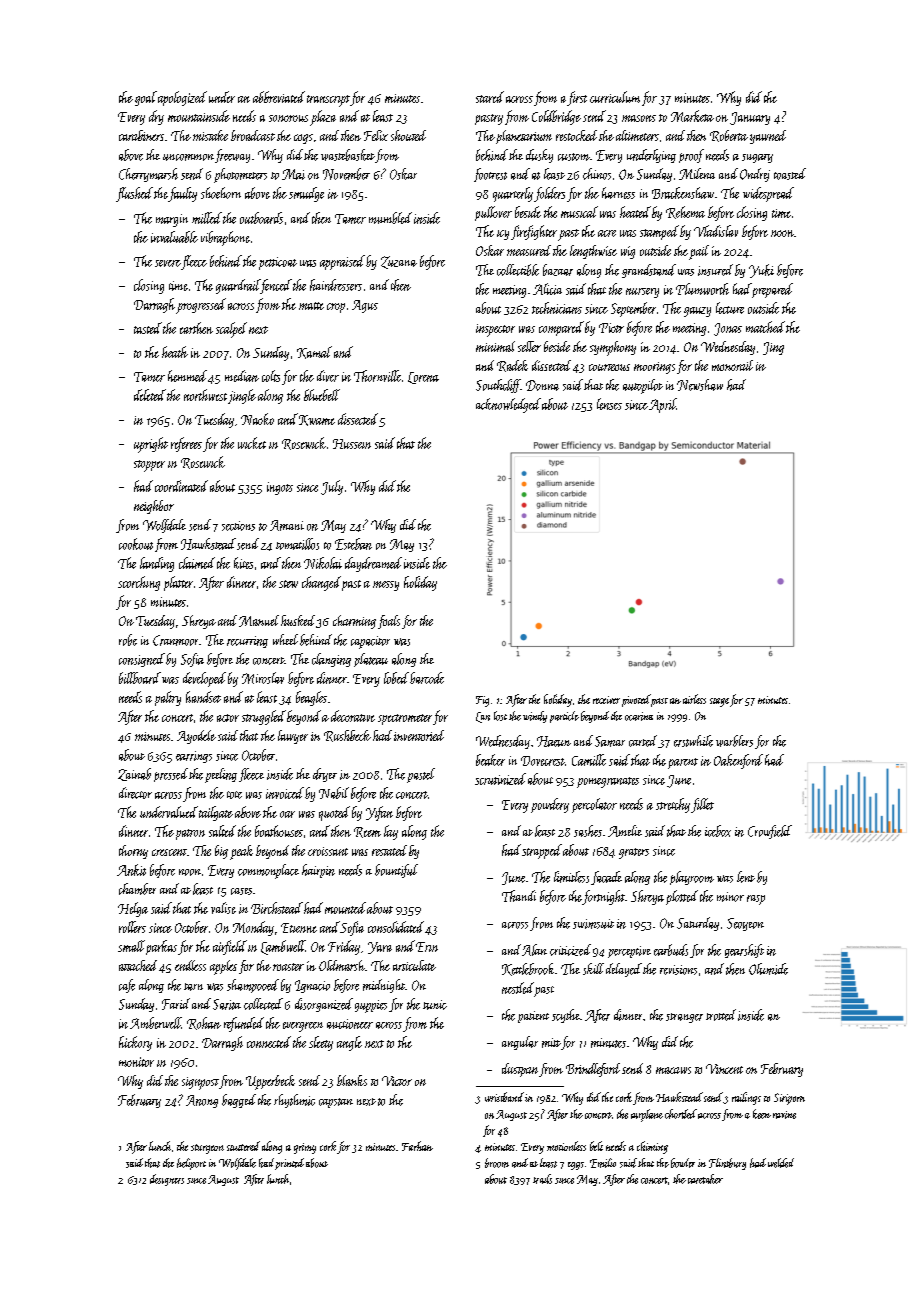 Image resolution: width=924 pixels, height=1308 pixels. I want to click on tunic, so click(435, 1005).
